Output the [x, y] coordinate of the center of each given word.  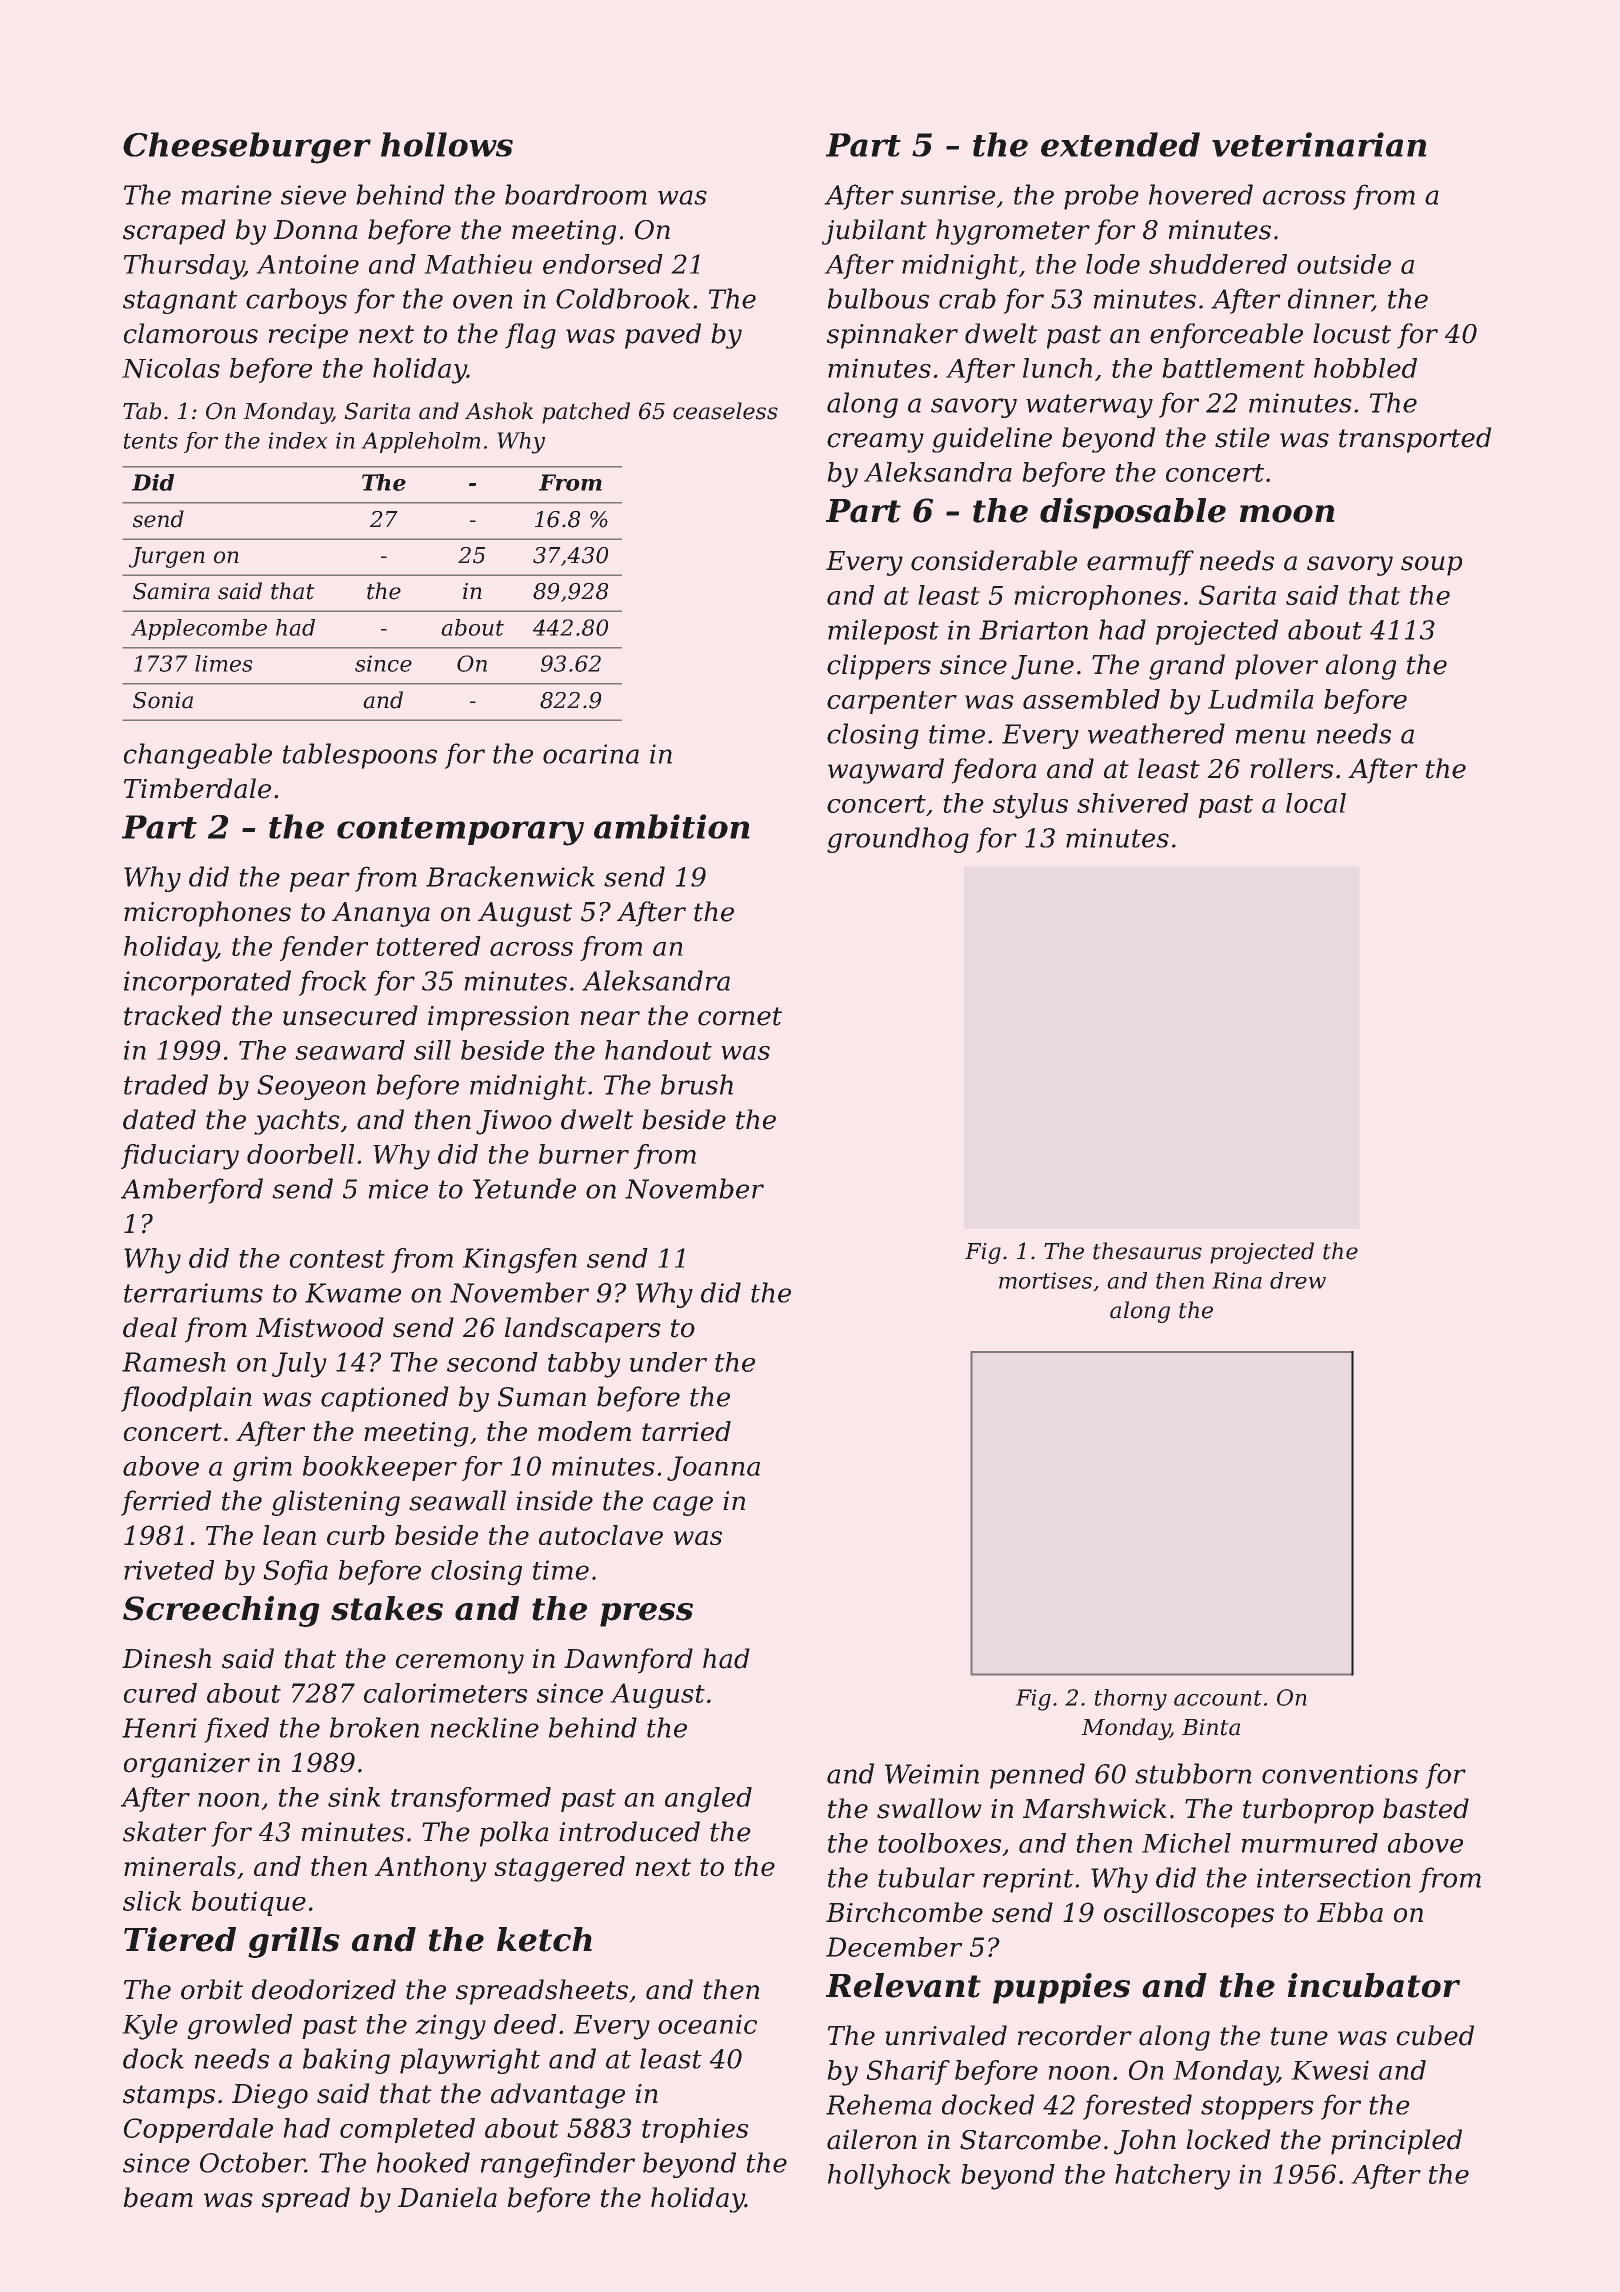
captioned [385, 1399]
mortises [1045, 1280]
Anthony [431, 1869]
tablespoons [360, 756]
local [1316, 803]
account [1218, 1698]
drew [1298, 1280]
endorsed [603, 264]
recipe [308, 336]
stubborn [1193, 1773]
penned [1037, 1776]
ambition [672, 826]
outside [1344, 264]
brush [697, 1084]
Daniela [447, 2197]
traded [166, 1084]
